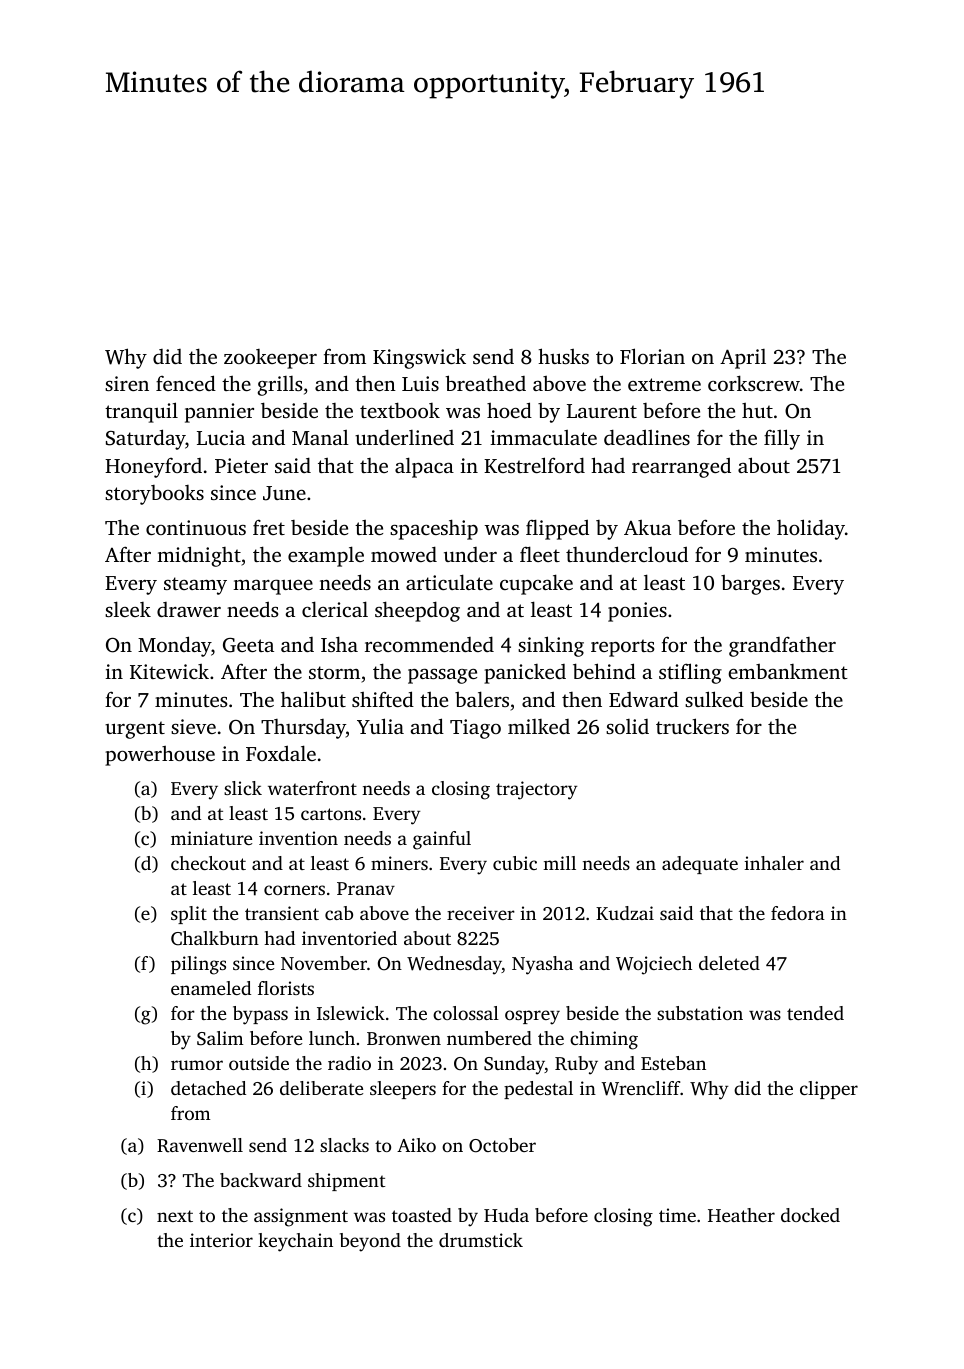  What do you see at coordinates (782, 647) in the screenshot?
I see `grandfather` at bounding box center [782, 647].
